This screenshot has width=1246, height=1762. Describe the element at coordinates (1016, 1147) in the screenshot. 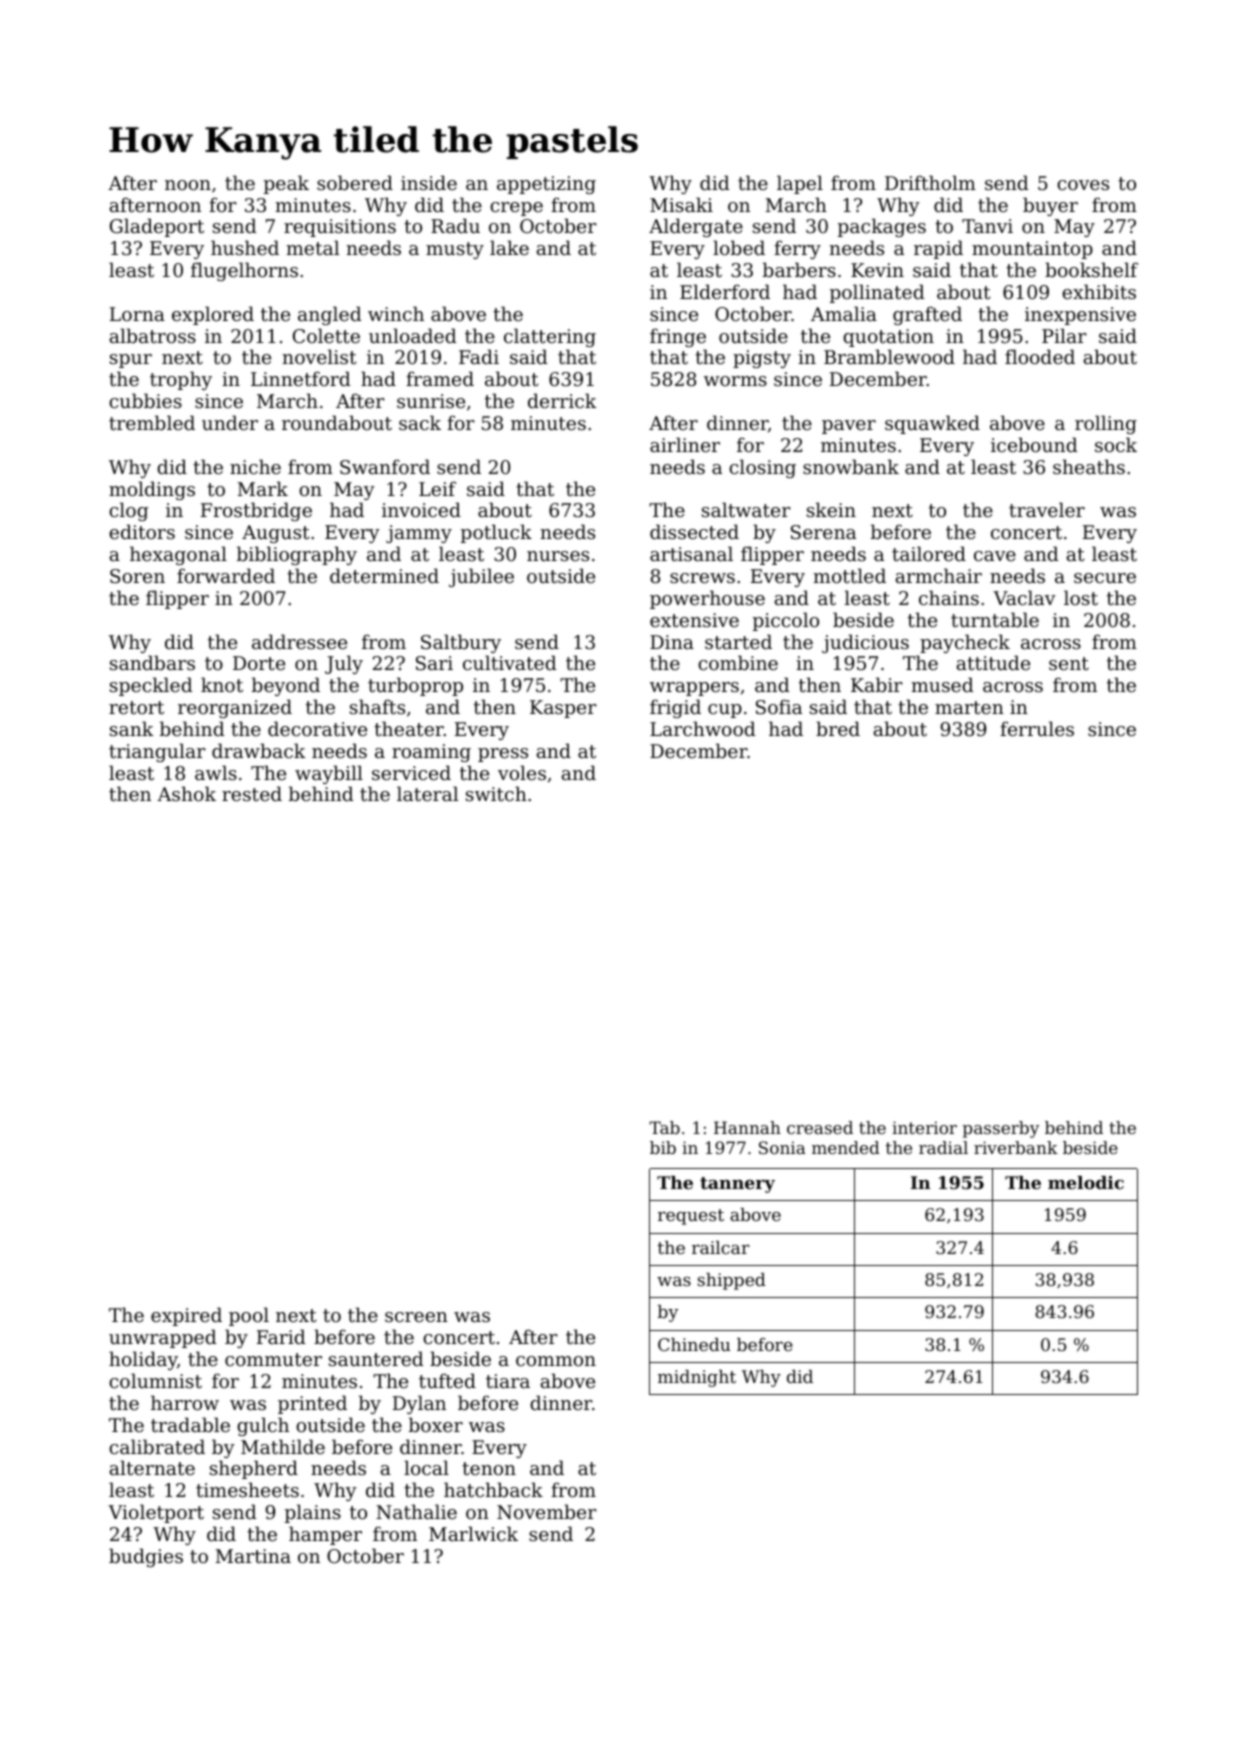

I see `riverbank` at that location.
